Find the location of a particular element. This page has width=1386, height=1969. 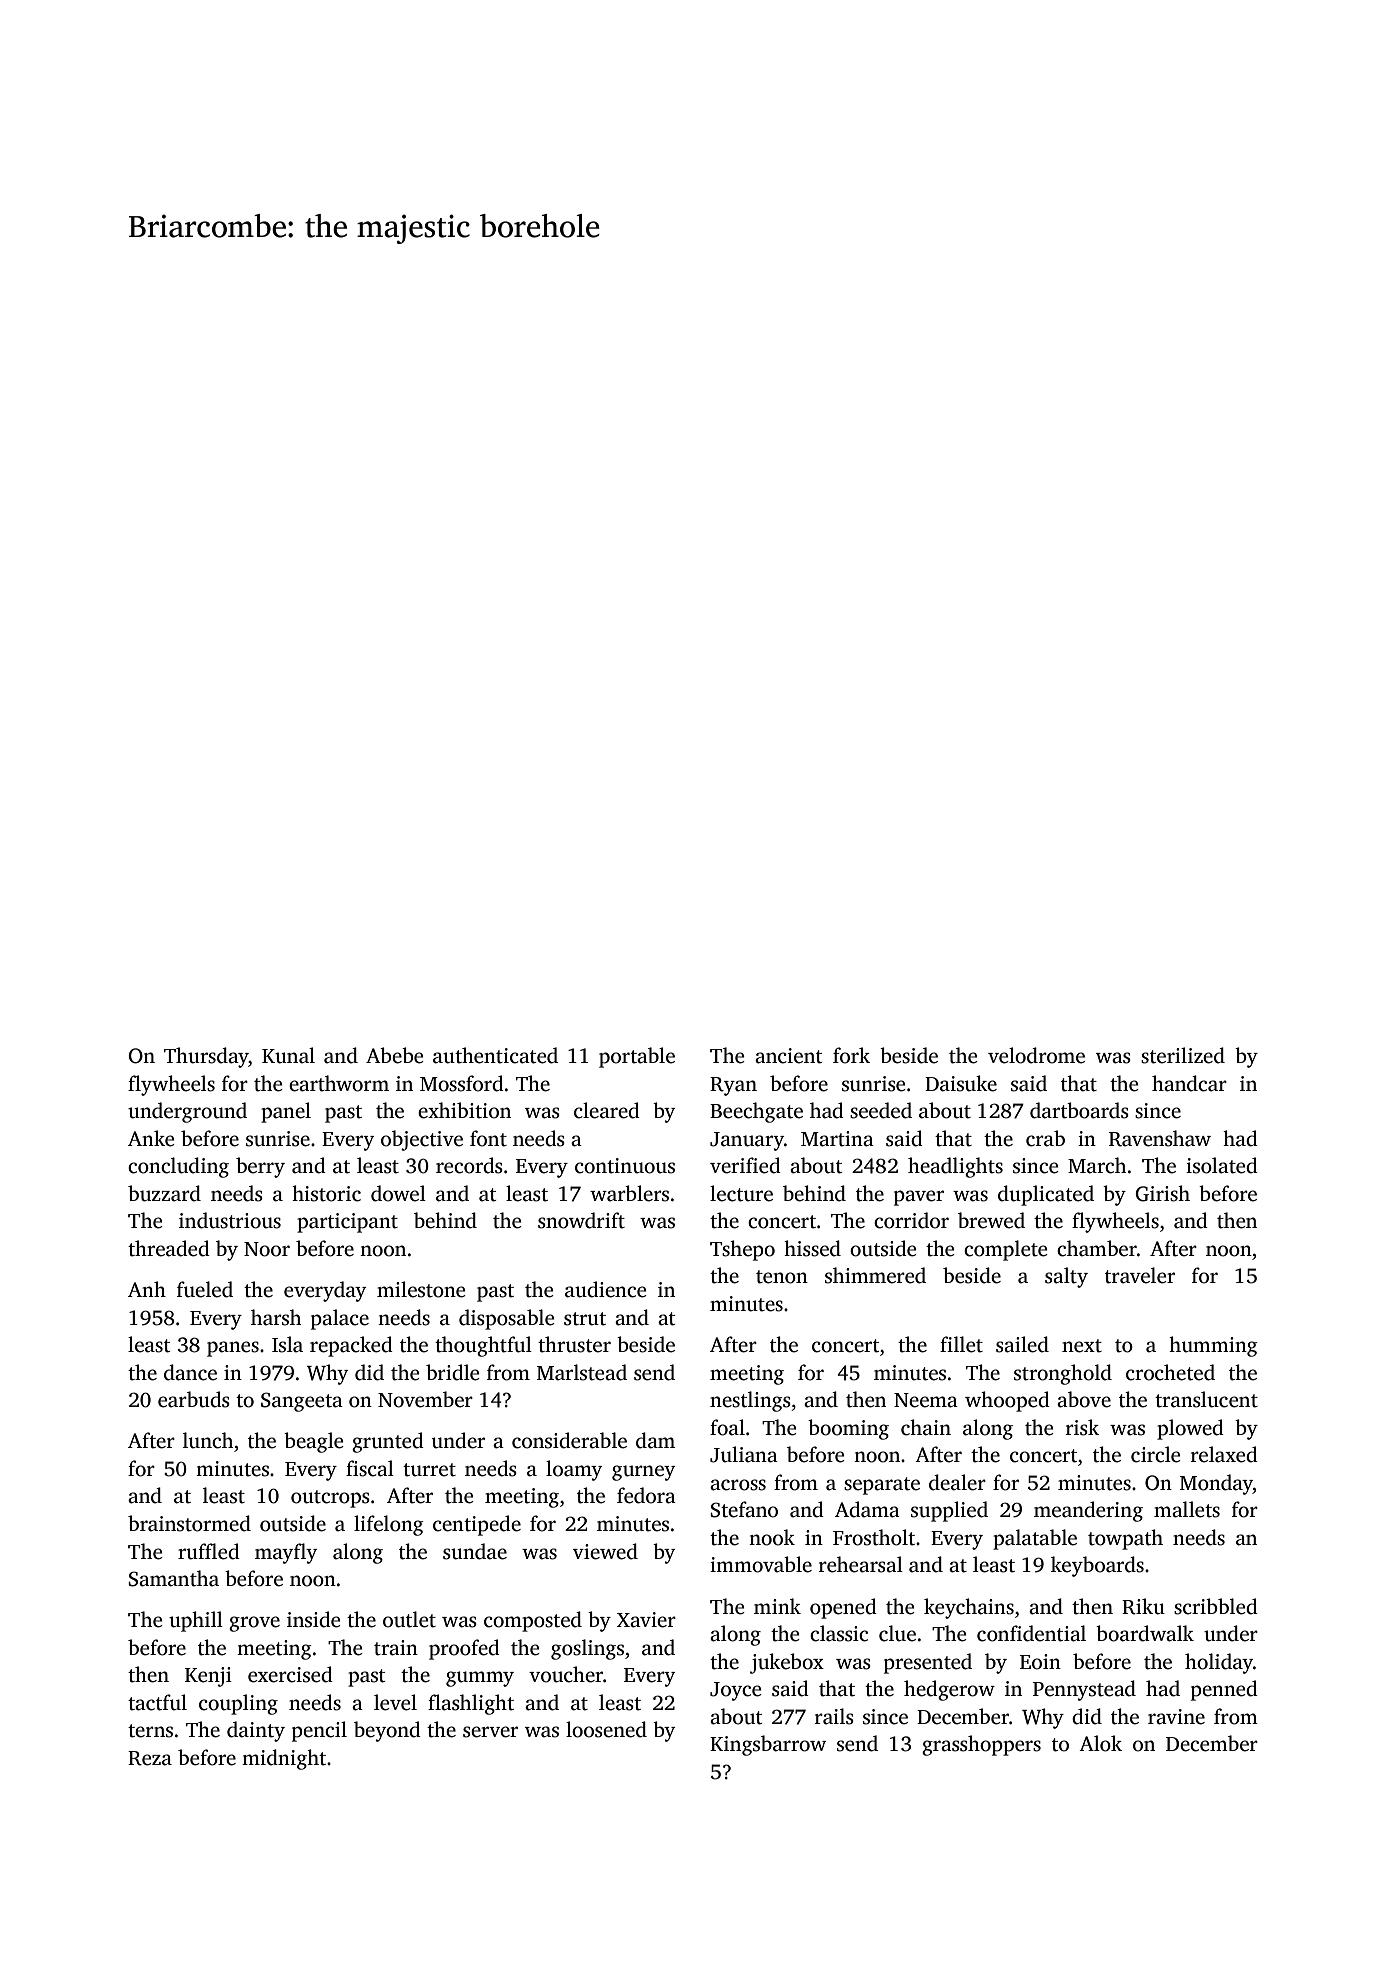

fork is located at coordinates (851, 1055).
